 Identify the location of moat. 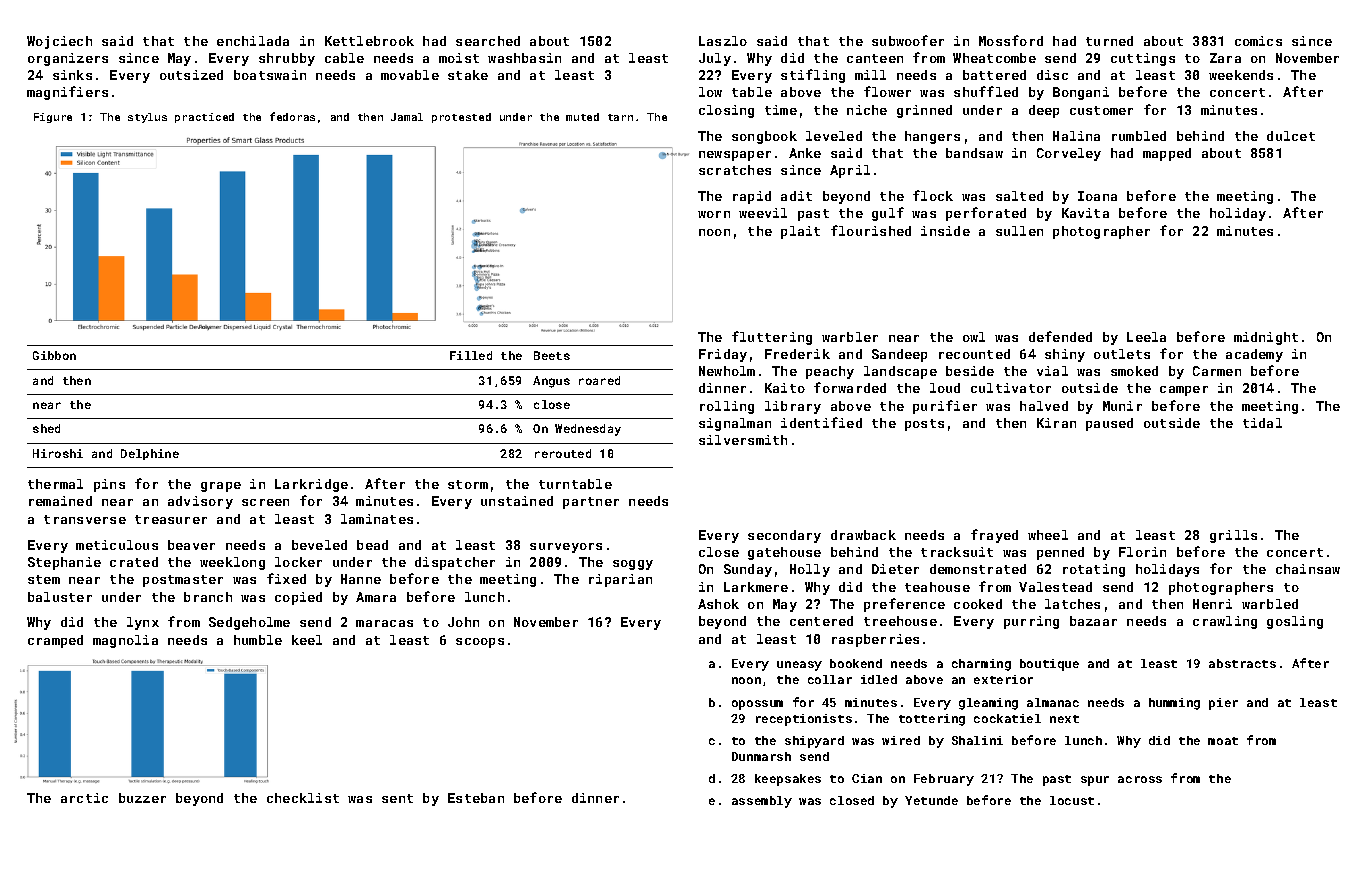
(1223, 741).
